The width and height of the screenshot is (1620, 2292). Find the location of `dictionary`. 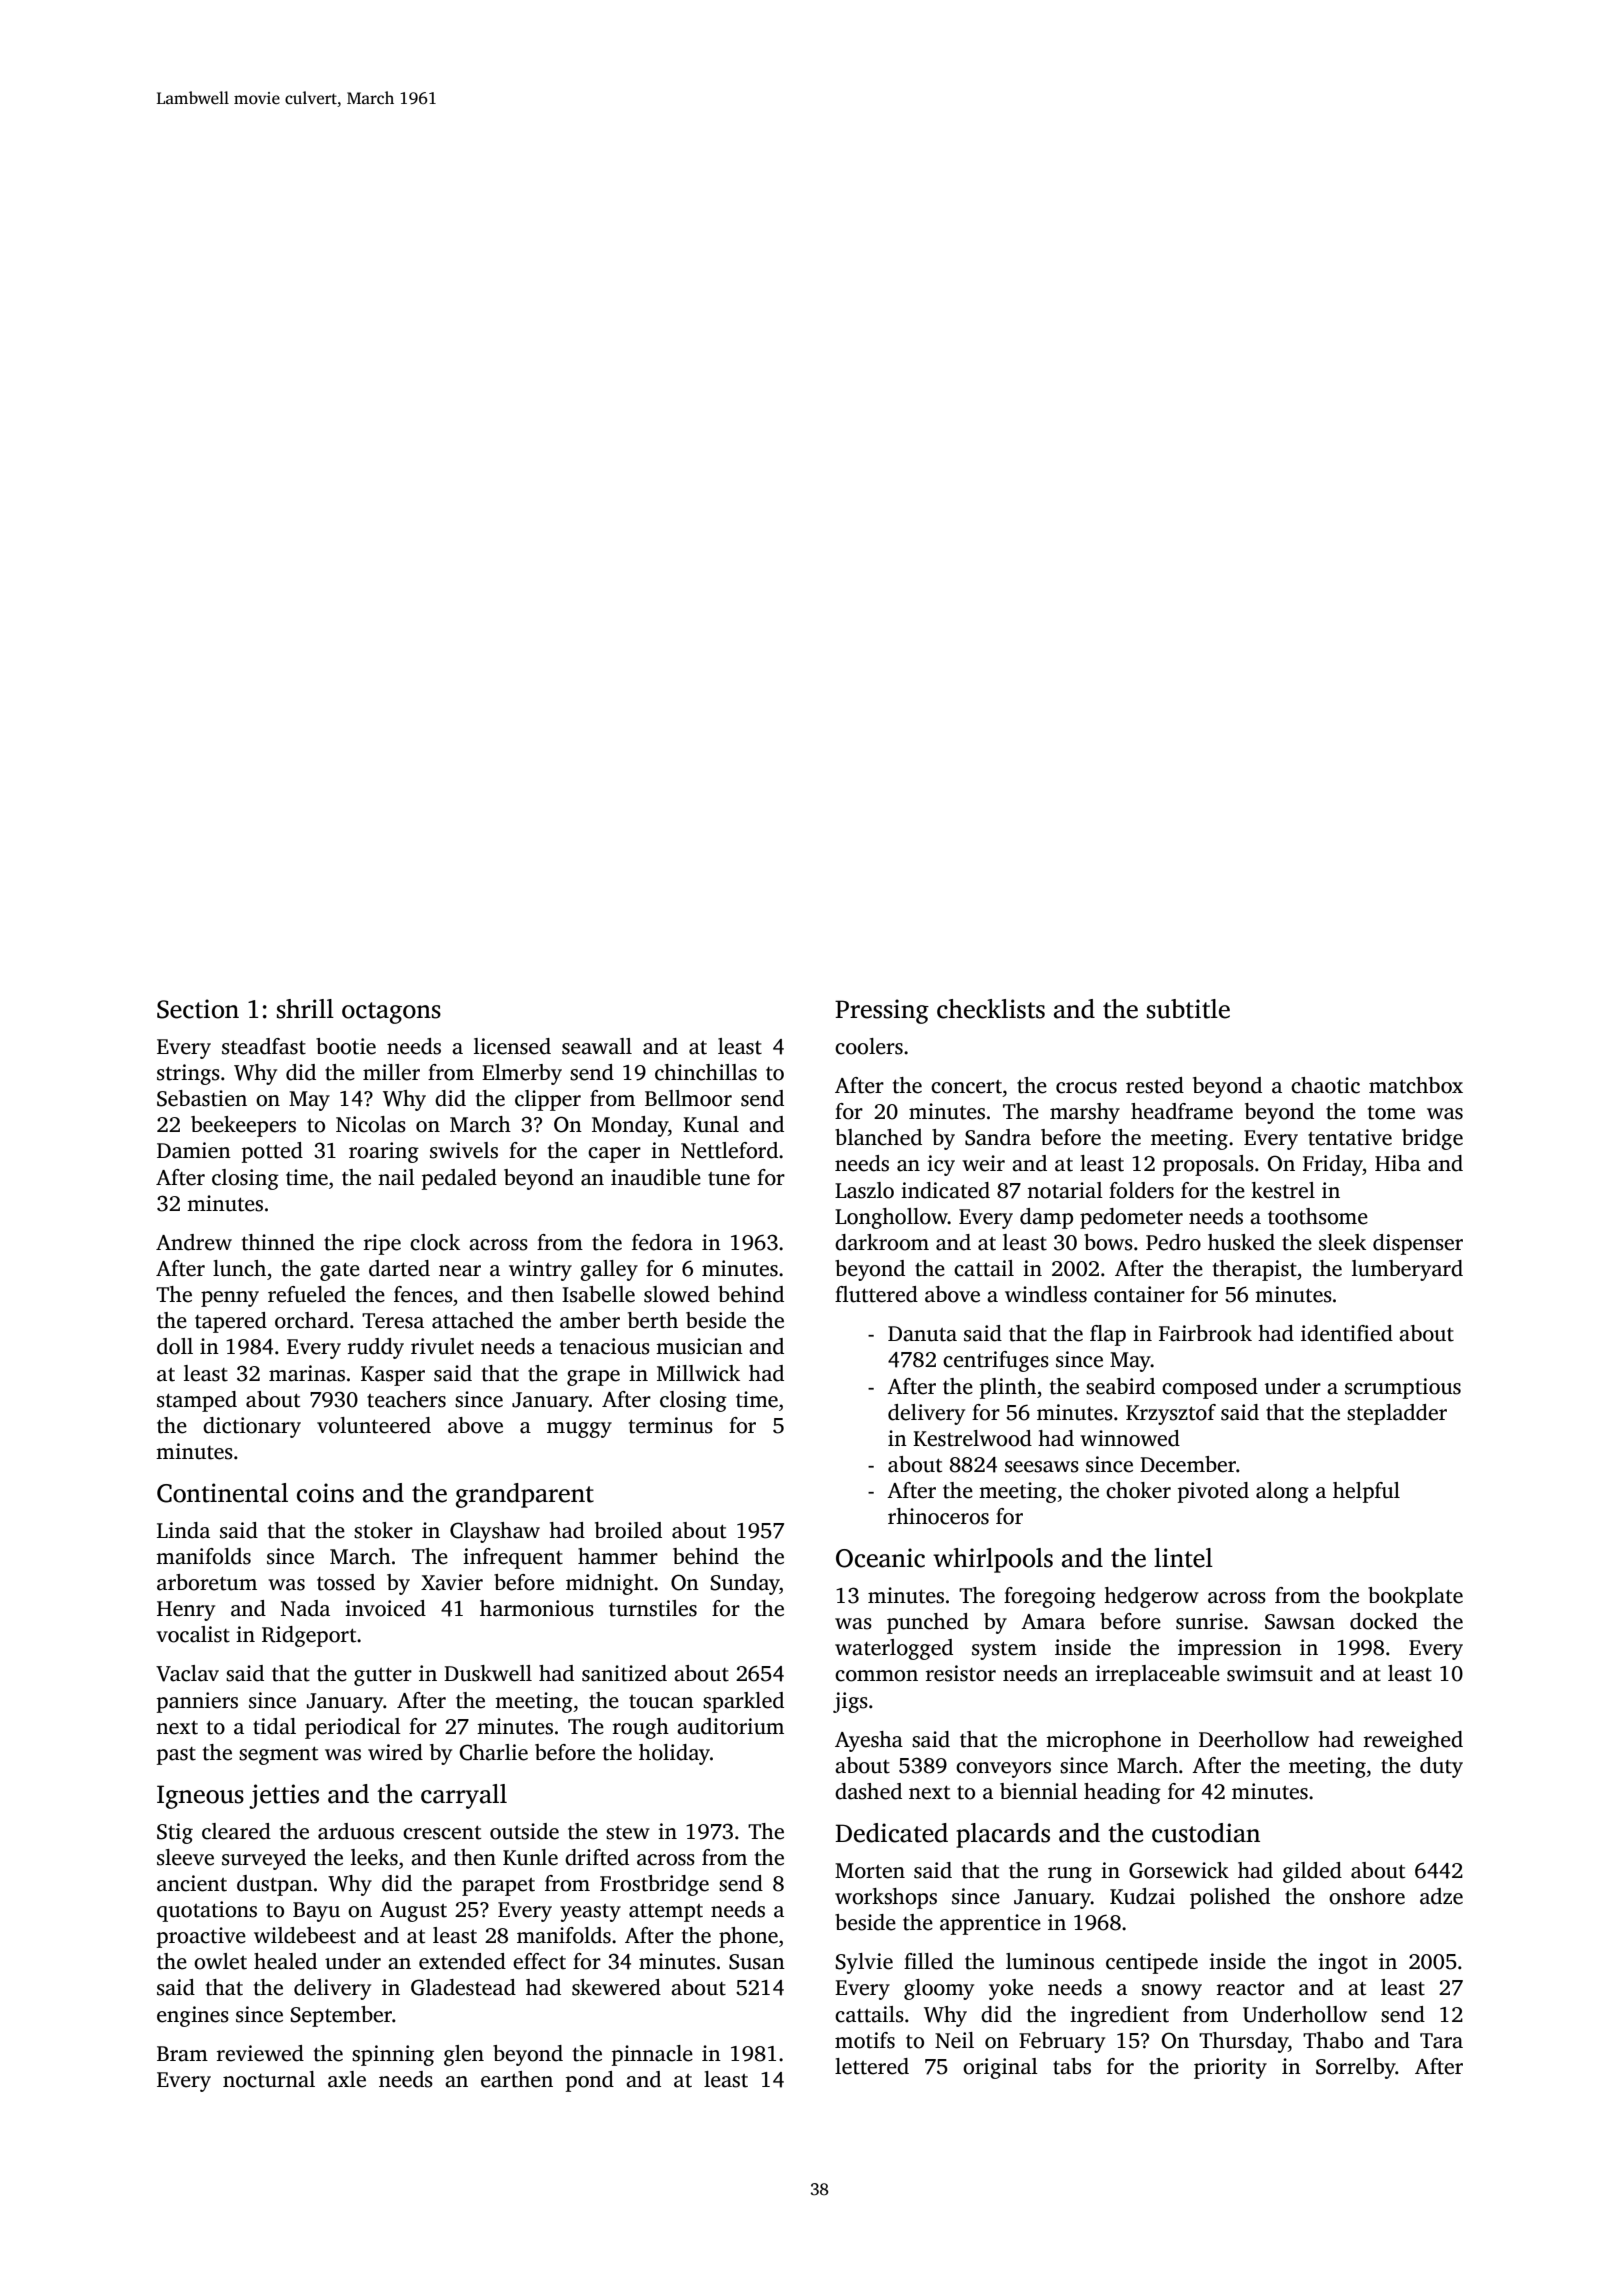

dictionary is located at coordinates (252, 1427).
